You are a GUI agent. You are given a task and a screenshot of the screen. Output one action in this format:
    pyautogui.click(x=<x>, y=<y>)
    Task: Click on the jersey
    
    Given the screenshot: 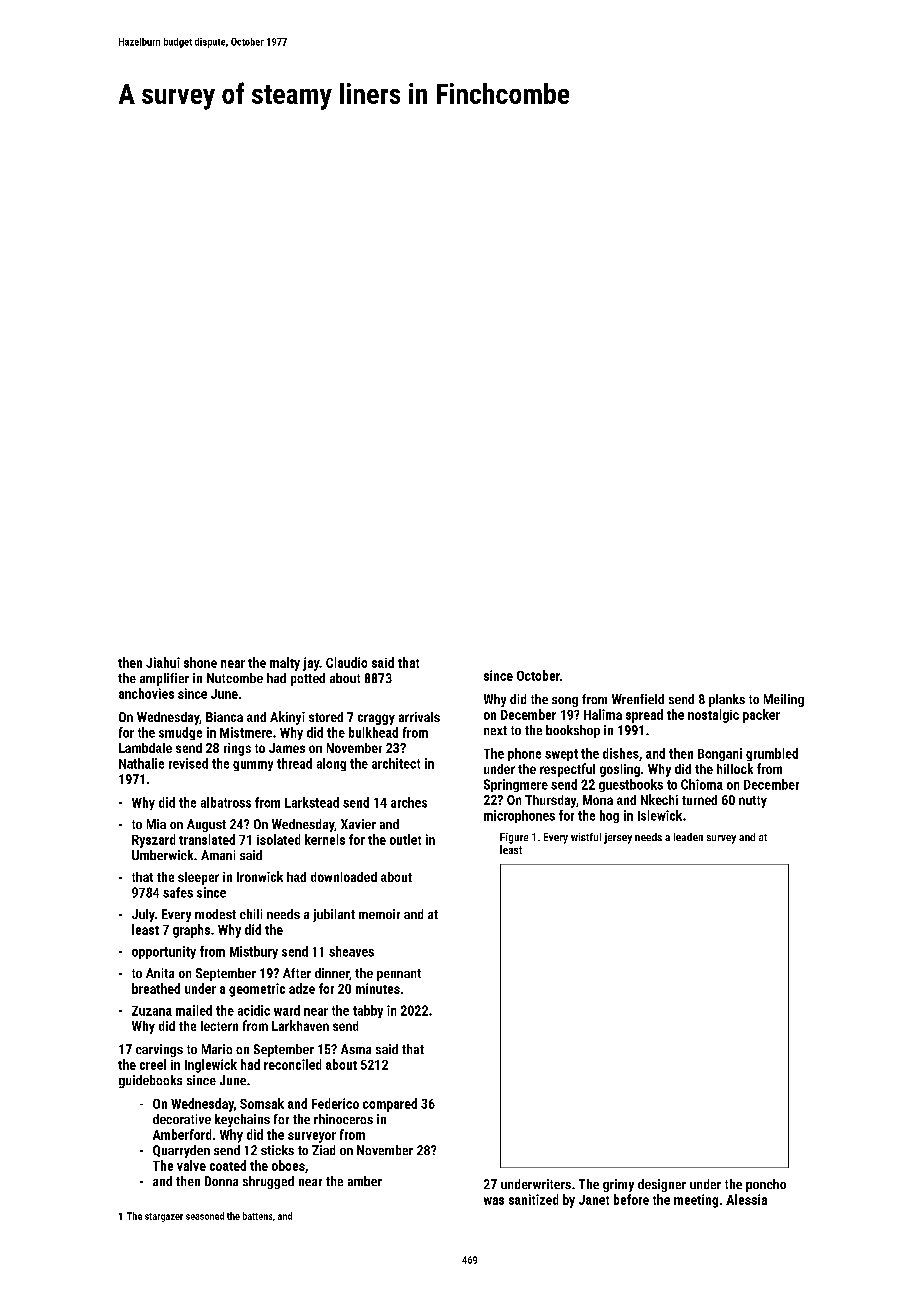 What is the action you would take?
    pyautogui.click(x=618, y=838)
